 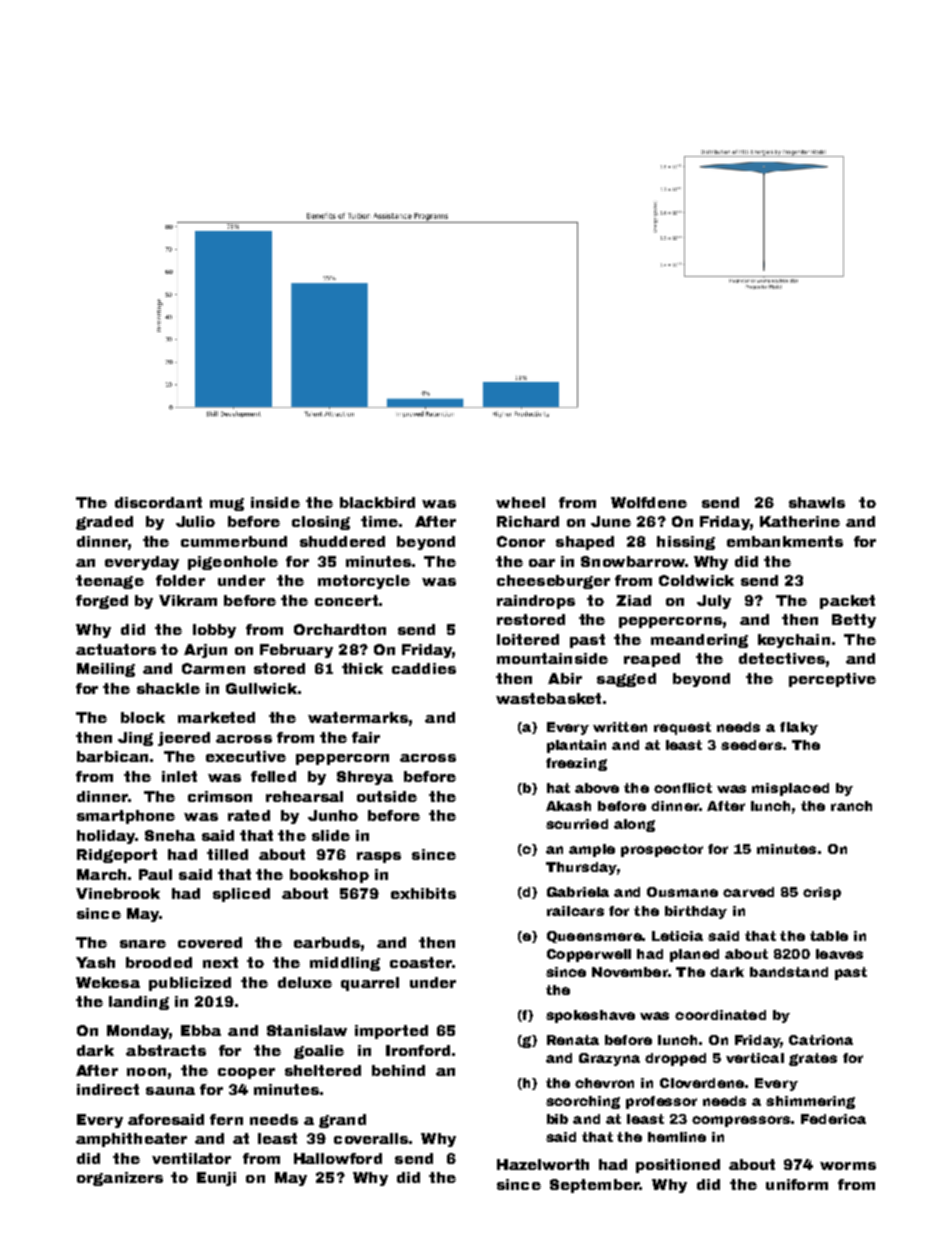 What do you see at coordinates (377, 502) in the screenshot?
I see `blackbird` at bounding box center [377, 502].
